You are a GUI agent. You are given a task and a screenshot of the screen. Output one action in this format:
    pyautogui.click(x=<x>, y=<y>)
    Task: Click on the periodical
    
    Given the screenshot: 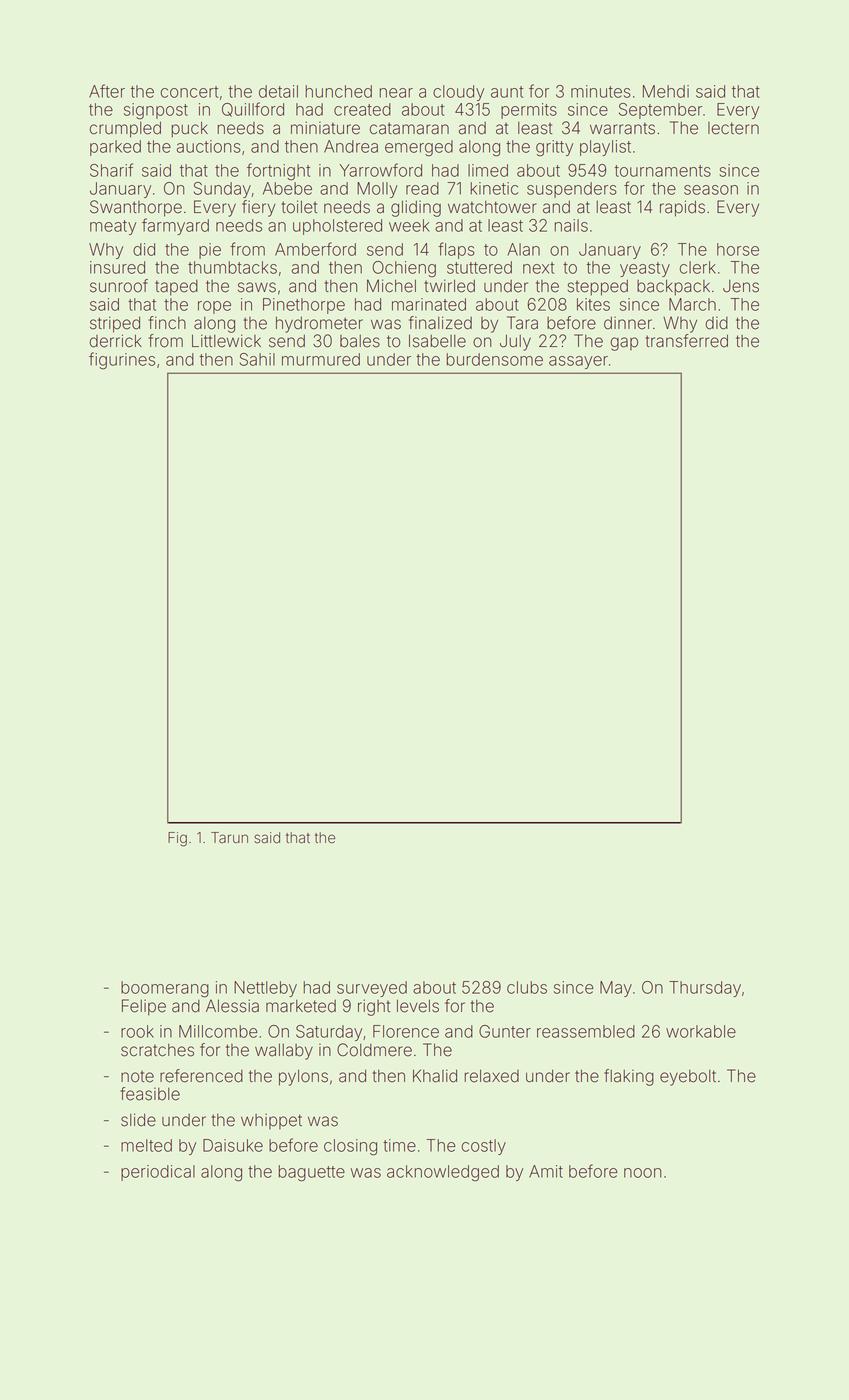 What is the action you would take?
    pyautogui.click(x=158, y=1173)
